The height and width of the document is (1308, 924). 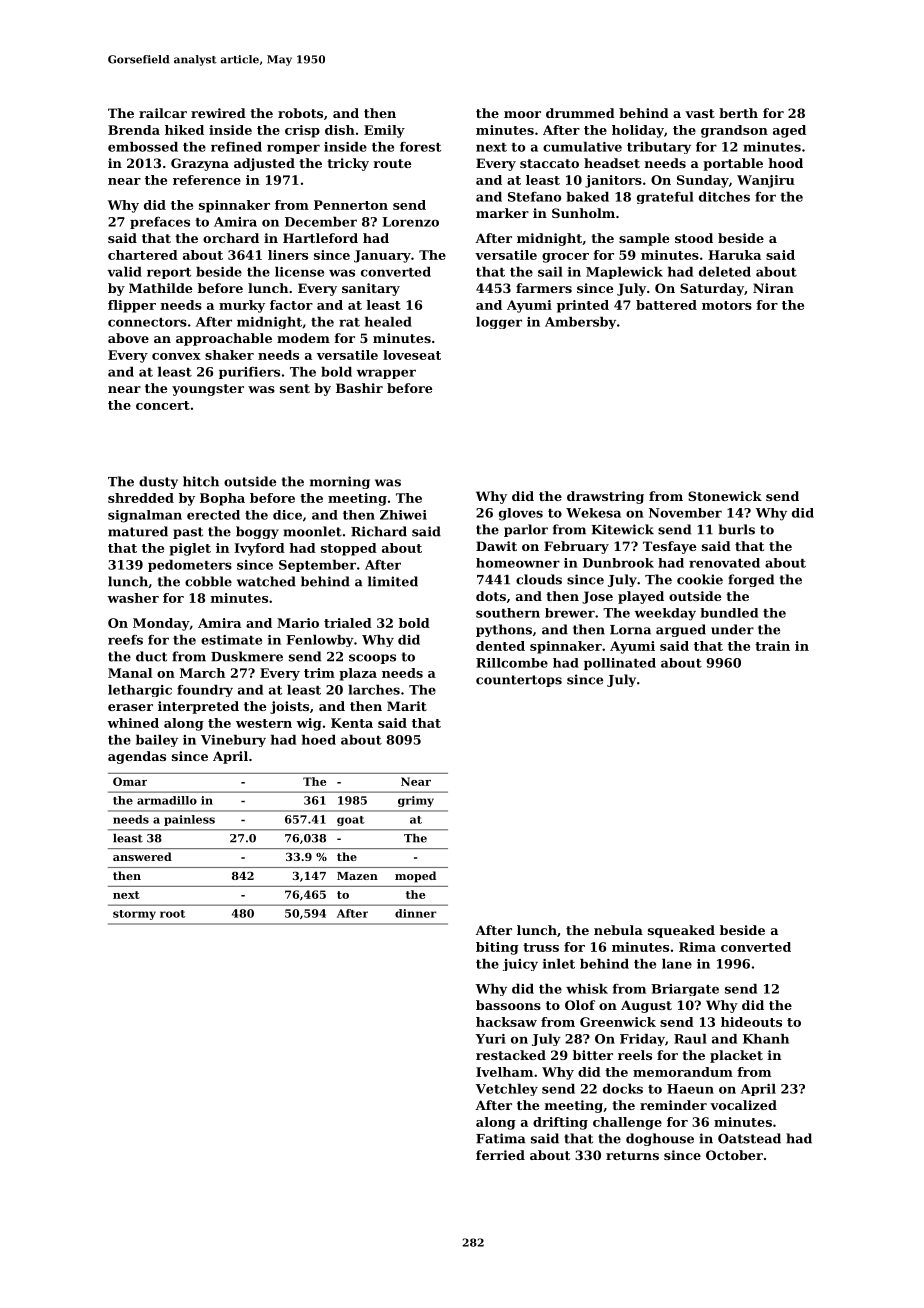 What do you see at coordinates (384, 131) in the document?
I see `Emily` at bounding box center [384, 131].
